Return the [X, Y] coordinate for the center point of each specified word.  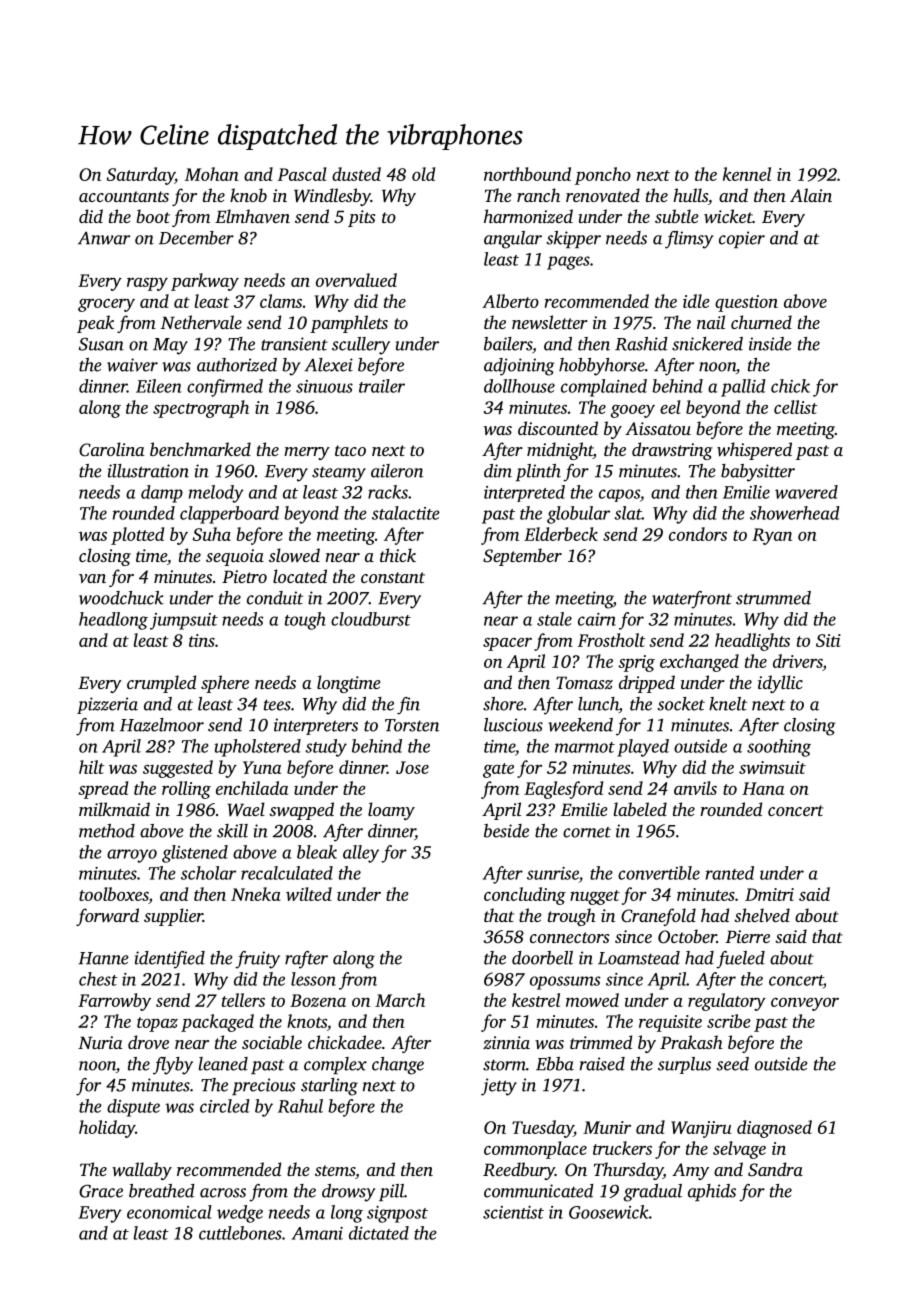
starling [329, 1087]
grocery [106, 305]
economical [169, 1212]
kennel [747, 174]
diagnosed [774, 1129]
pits [361, 218]
